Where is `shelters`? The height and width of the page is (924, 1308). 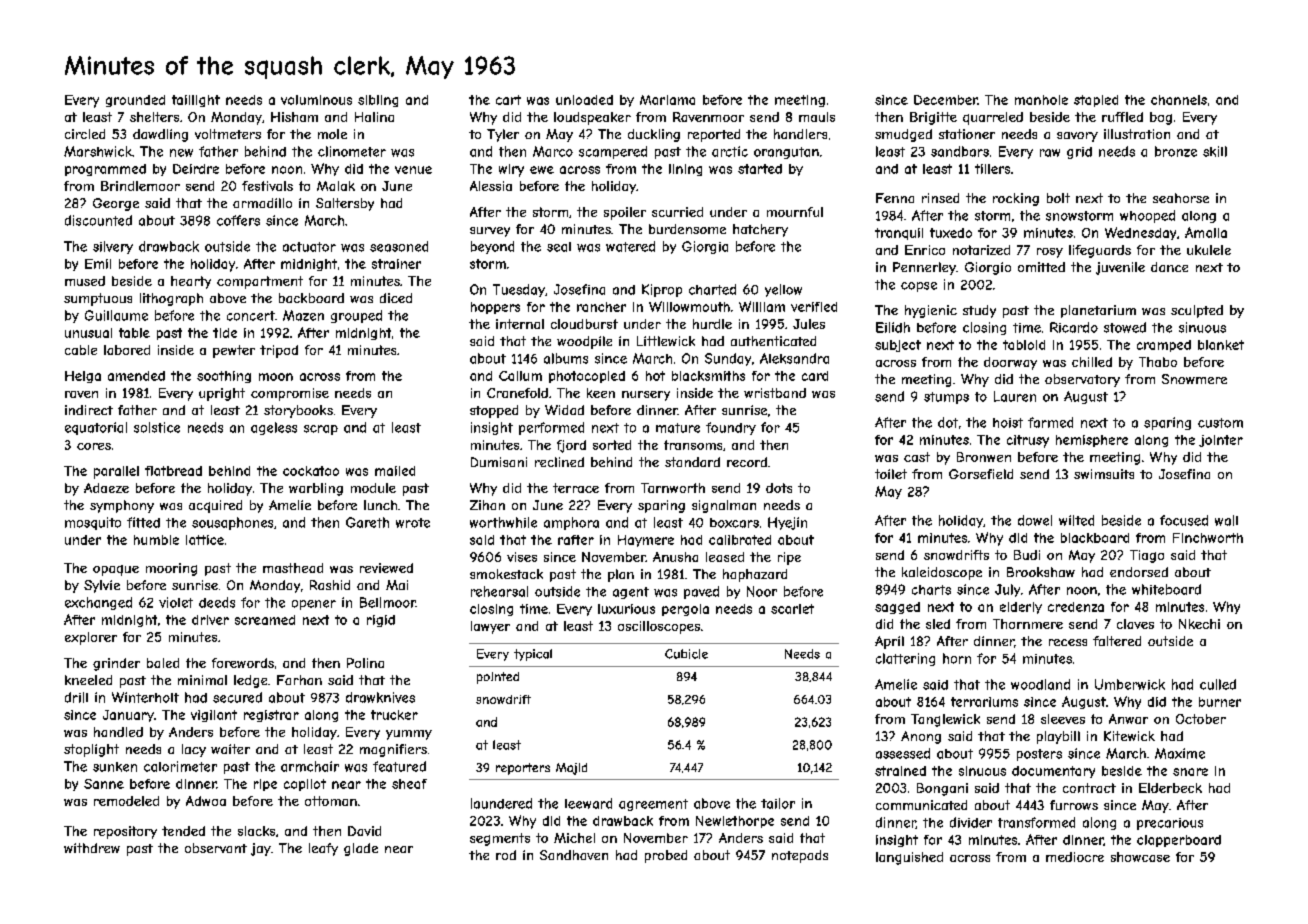
shelters is located at coordinates (154, 117).
